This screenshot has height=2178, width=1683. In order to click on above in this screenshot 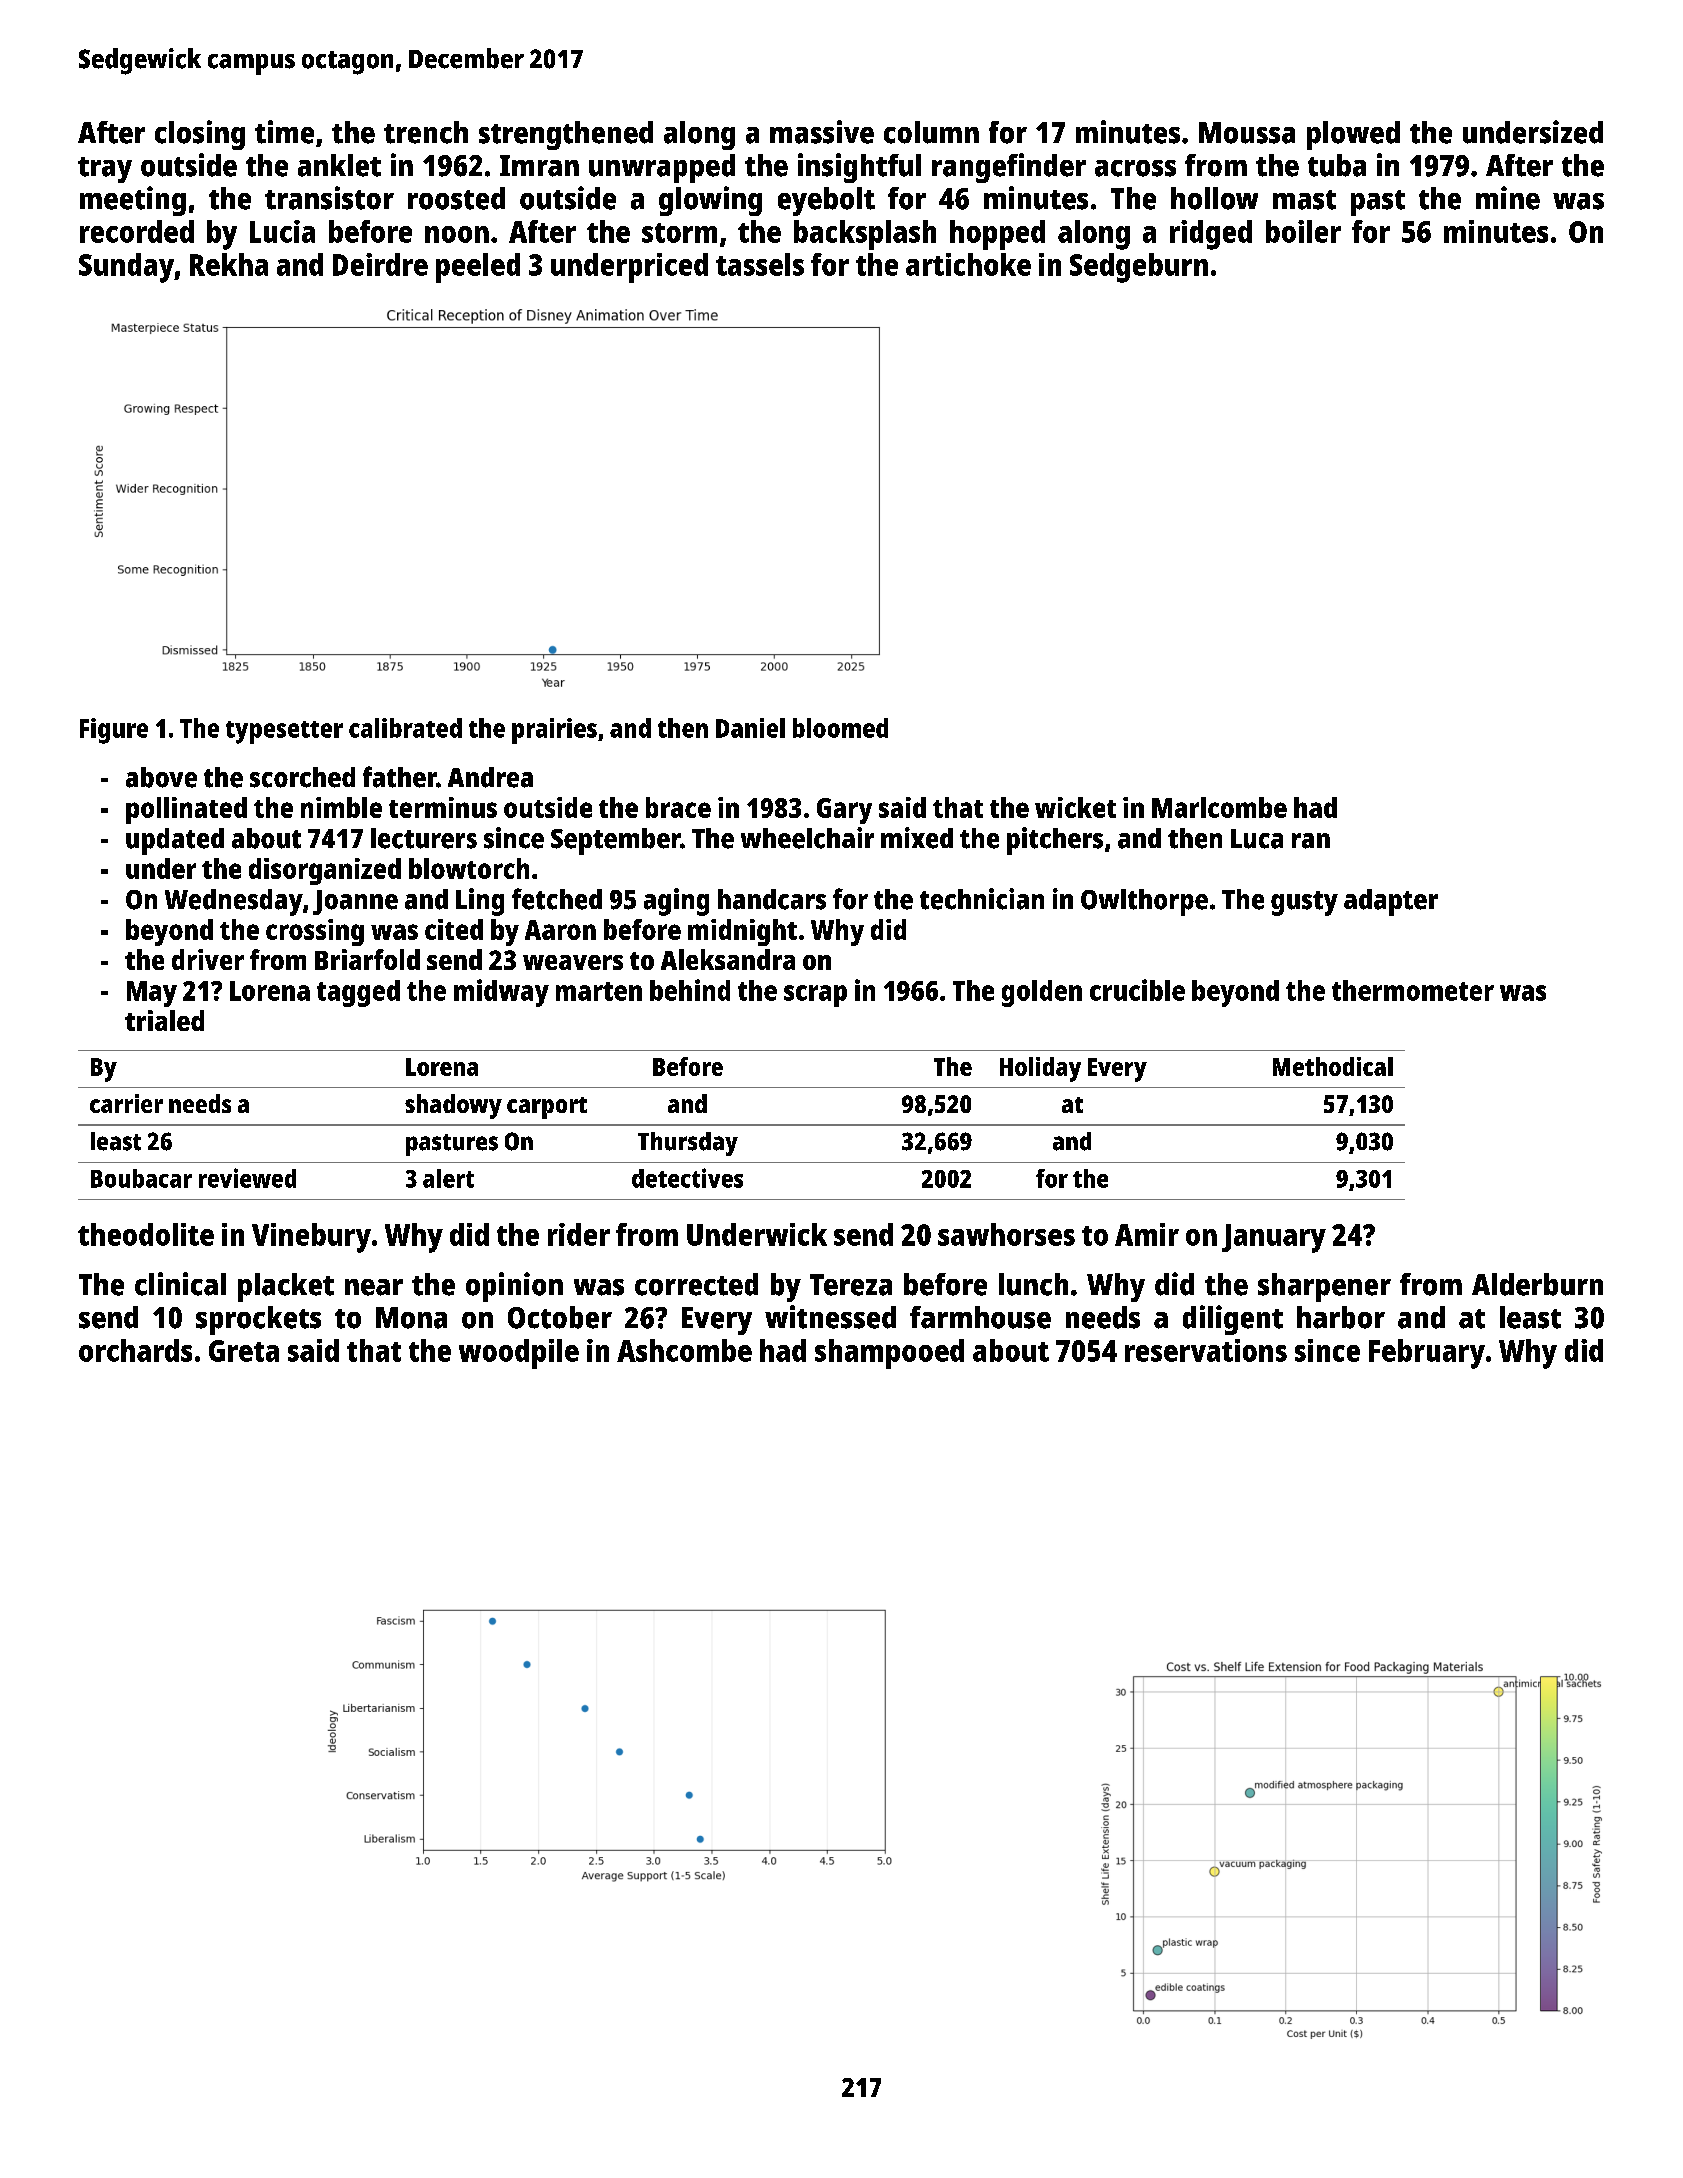, I will do `click(161, 777)`.
